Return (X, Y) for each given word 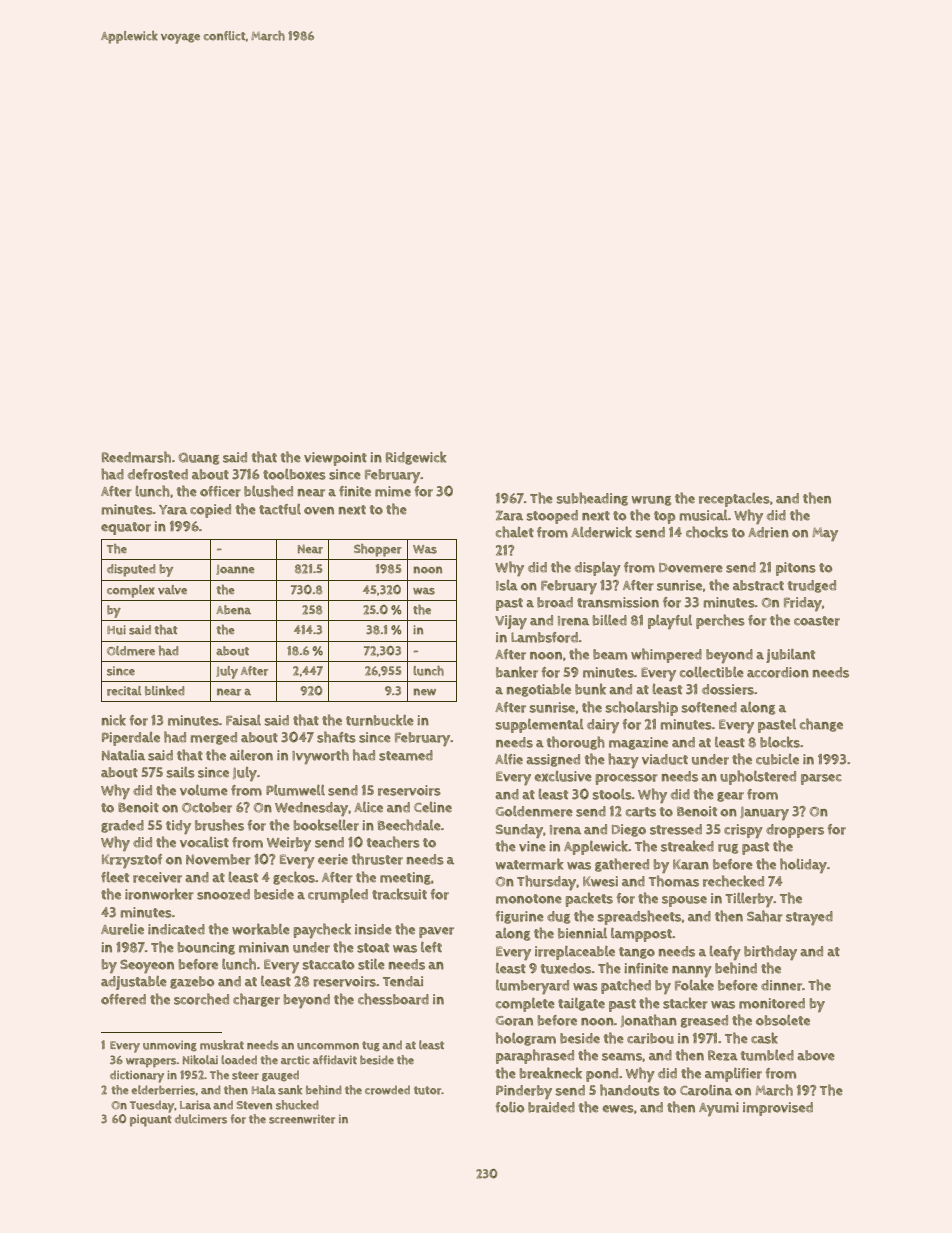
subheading (592, 499)
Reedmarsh (136, 457)
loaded (239, 1060)
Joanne (235, 570)
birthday (770, 952)
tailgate (581, 1004)
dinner (781, 985)
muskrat (222, 1045)
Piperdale (131, 739)
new (424, 692)
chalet (515, 532)
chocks (707, 532)
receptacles (734, 500)
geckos (294, 878)
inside (373, 929)
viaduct (665, 759)
